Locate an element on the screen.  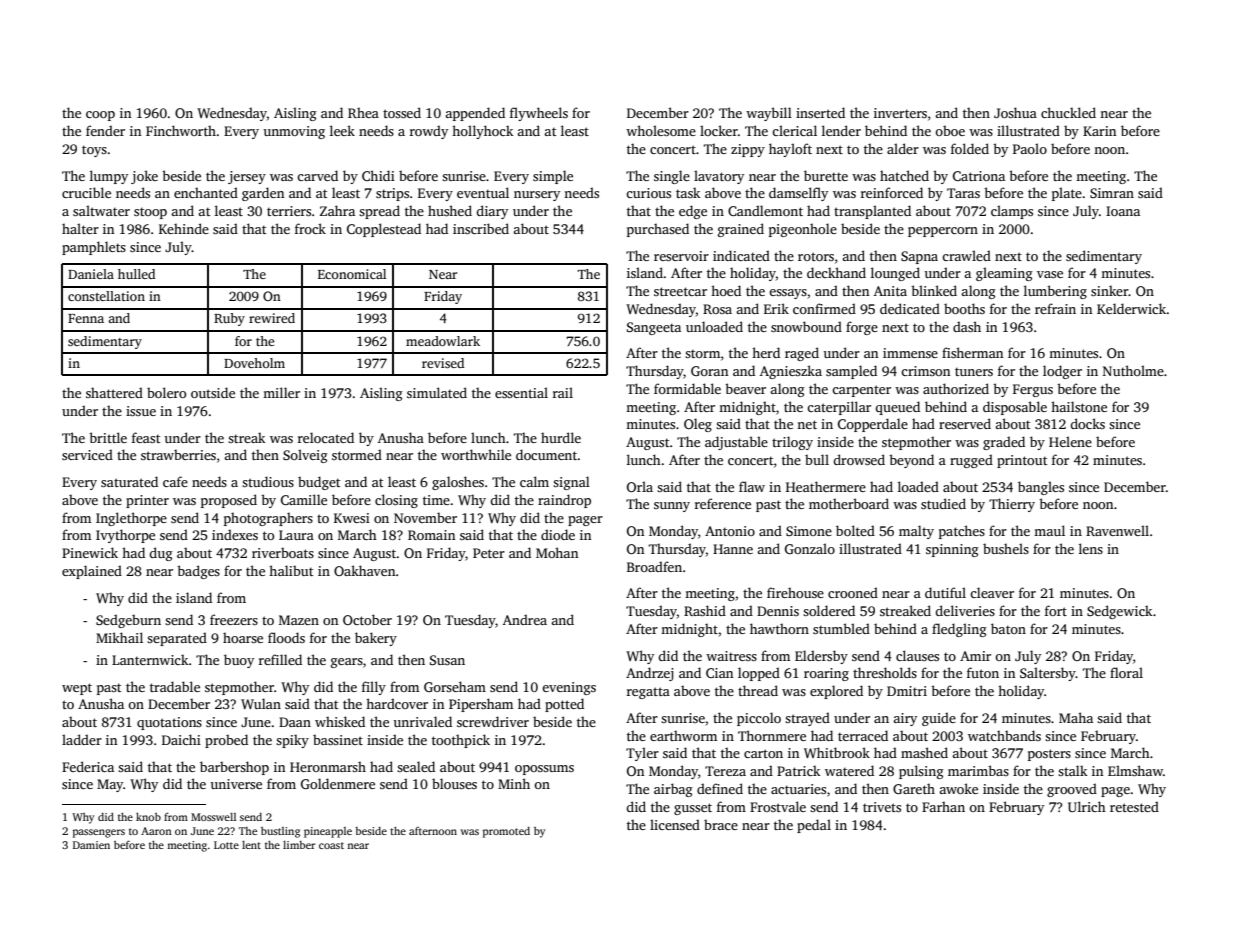
purchased is located at coordinates (658, 230).
